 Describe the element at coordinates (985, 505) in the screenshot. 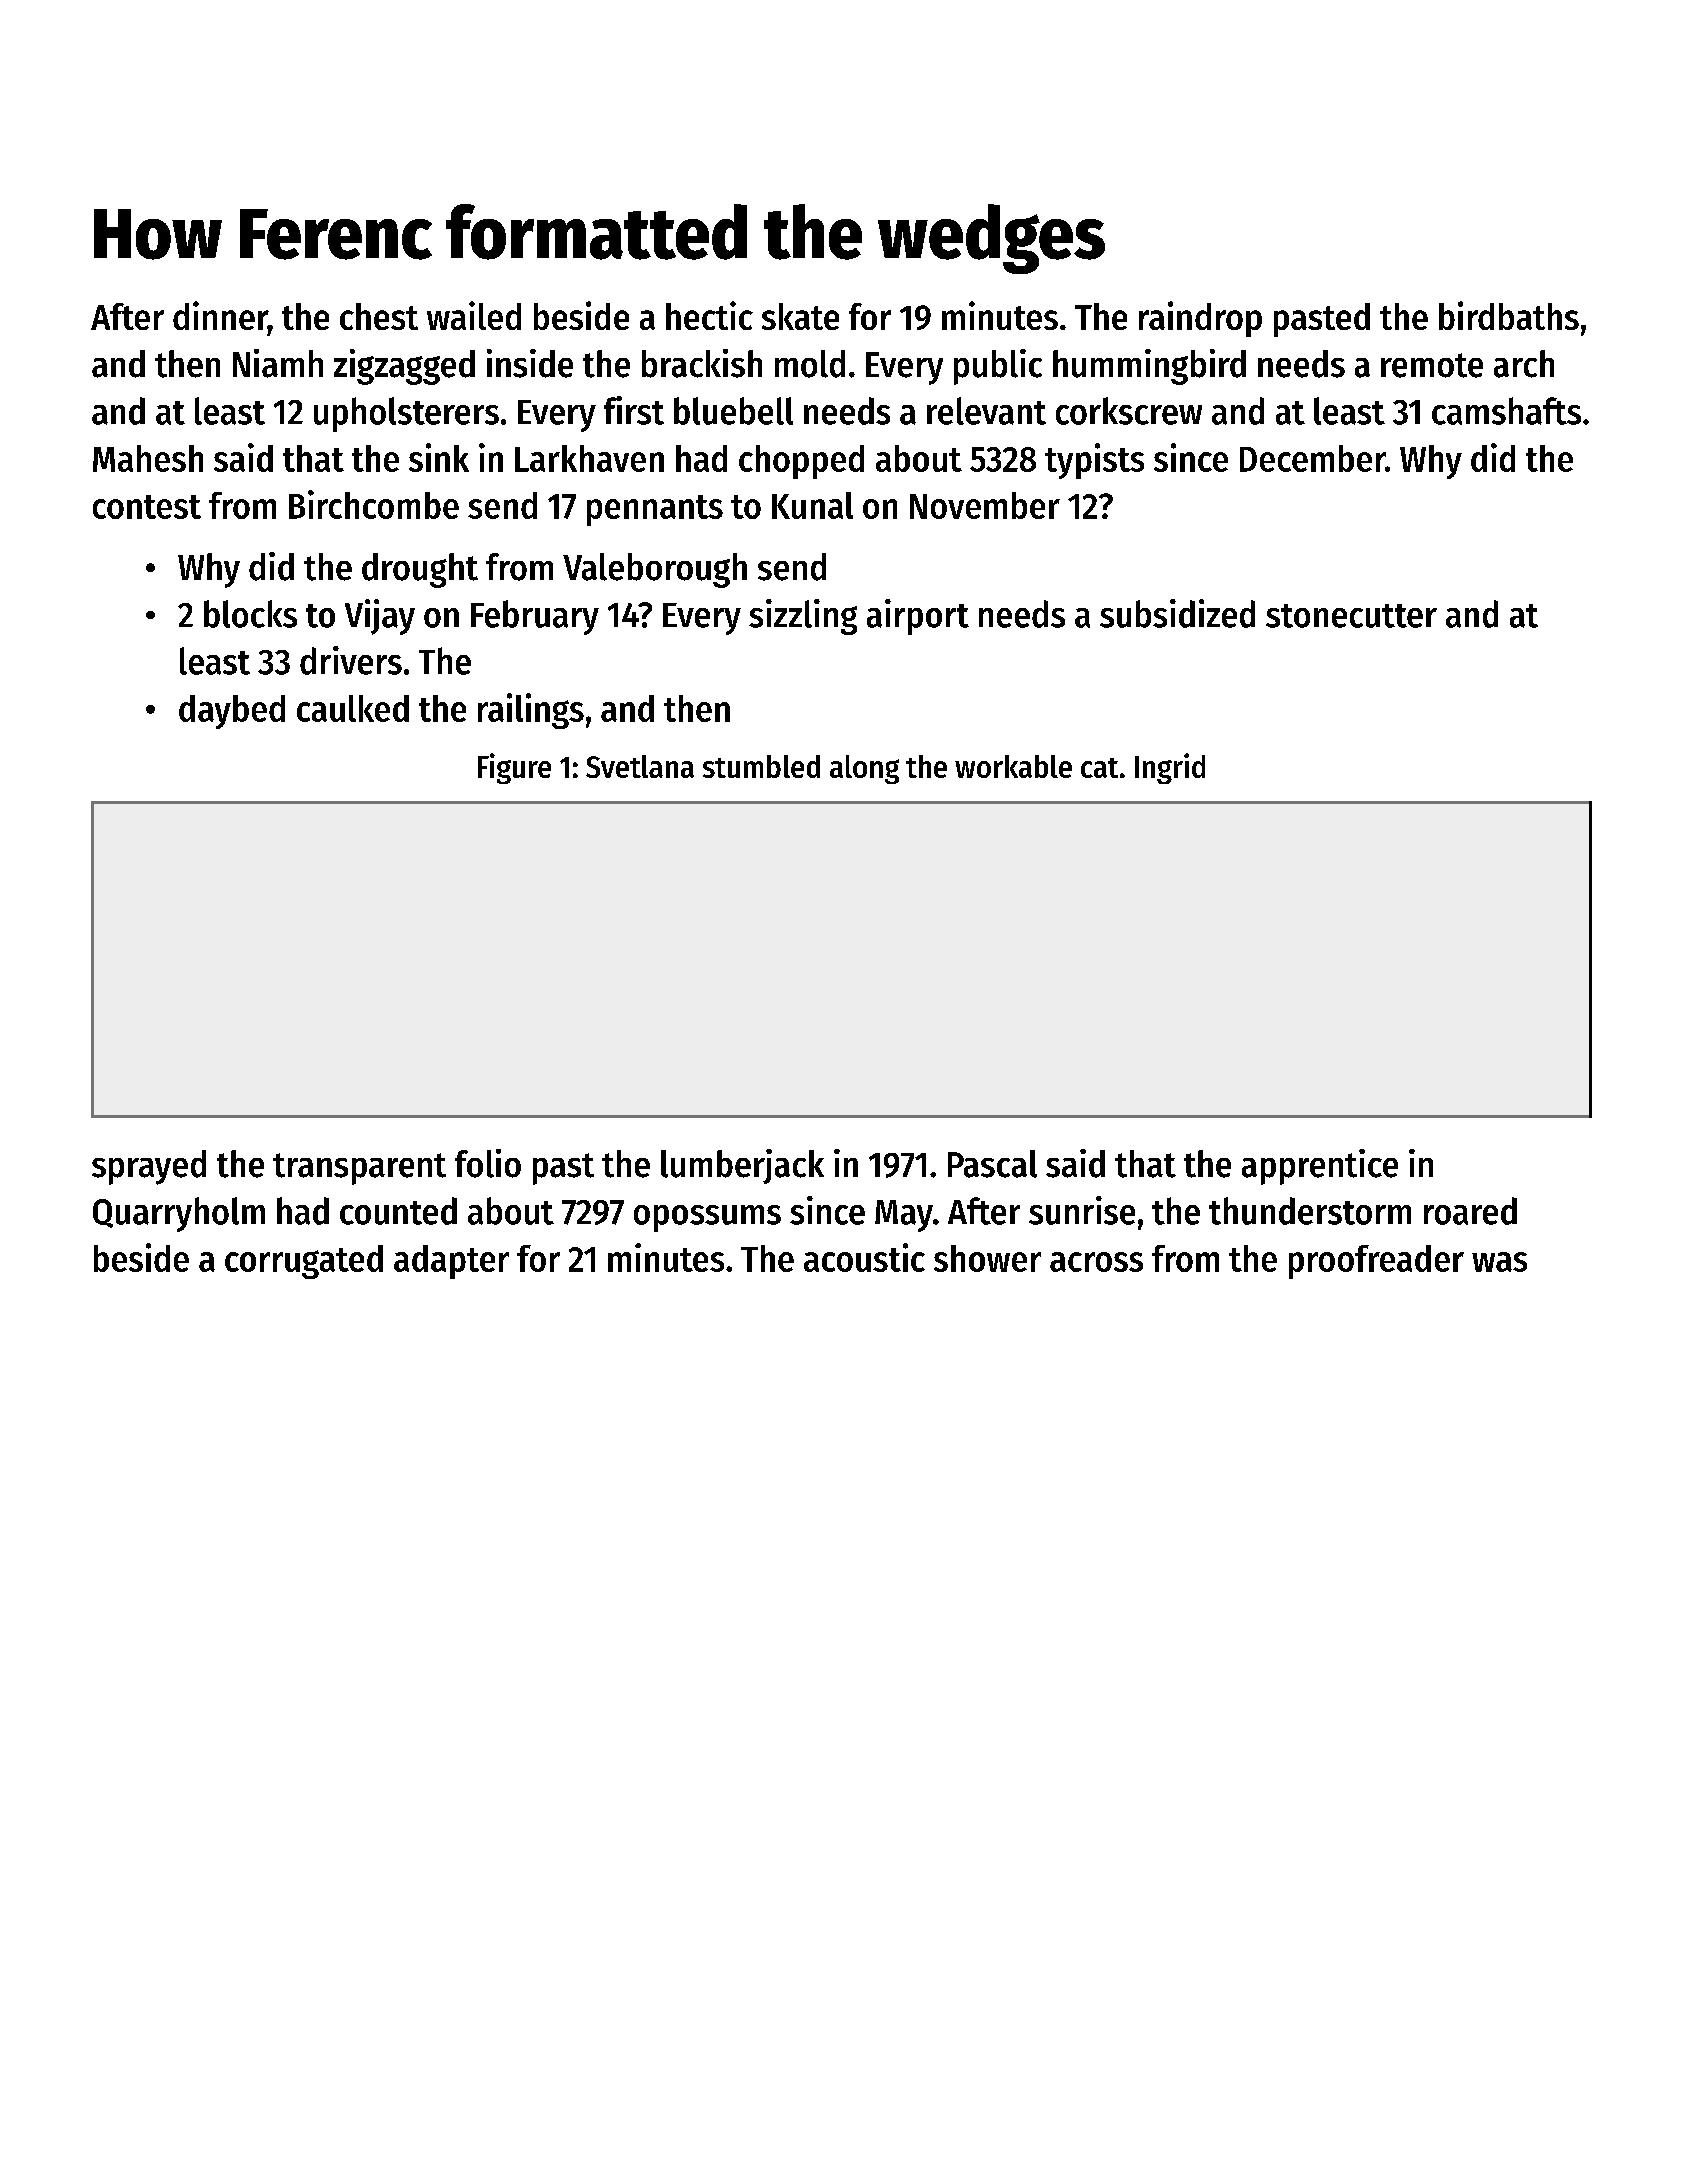

I see `November` at that location.
